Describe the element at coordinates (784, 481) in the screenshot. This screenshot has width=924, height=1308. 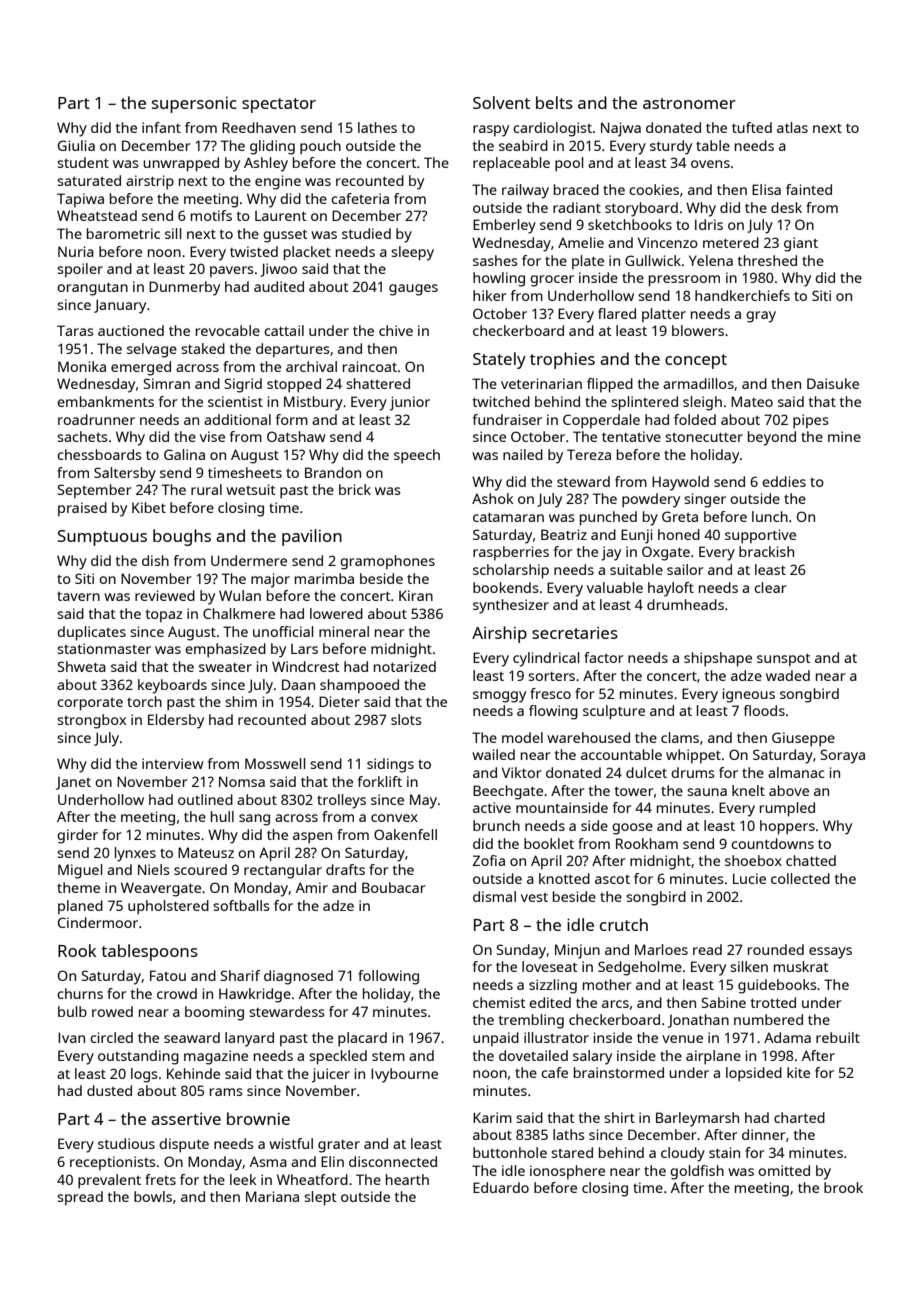
I see `eddies` at that location.
